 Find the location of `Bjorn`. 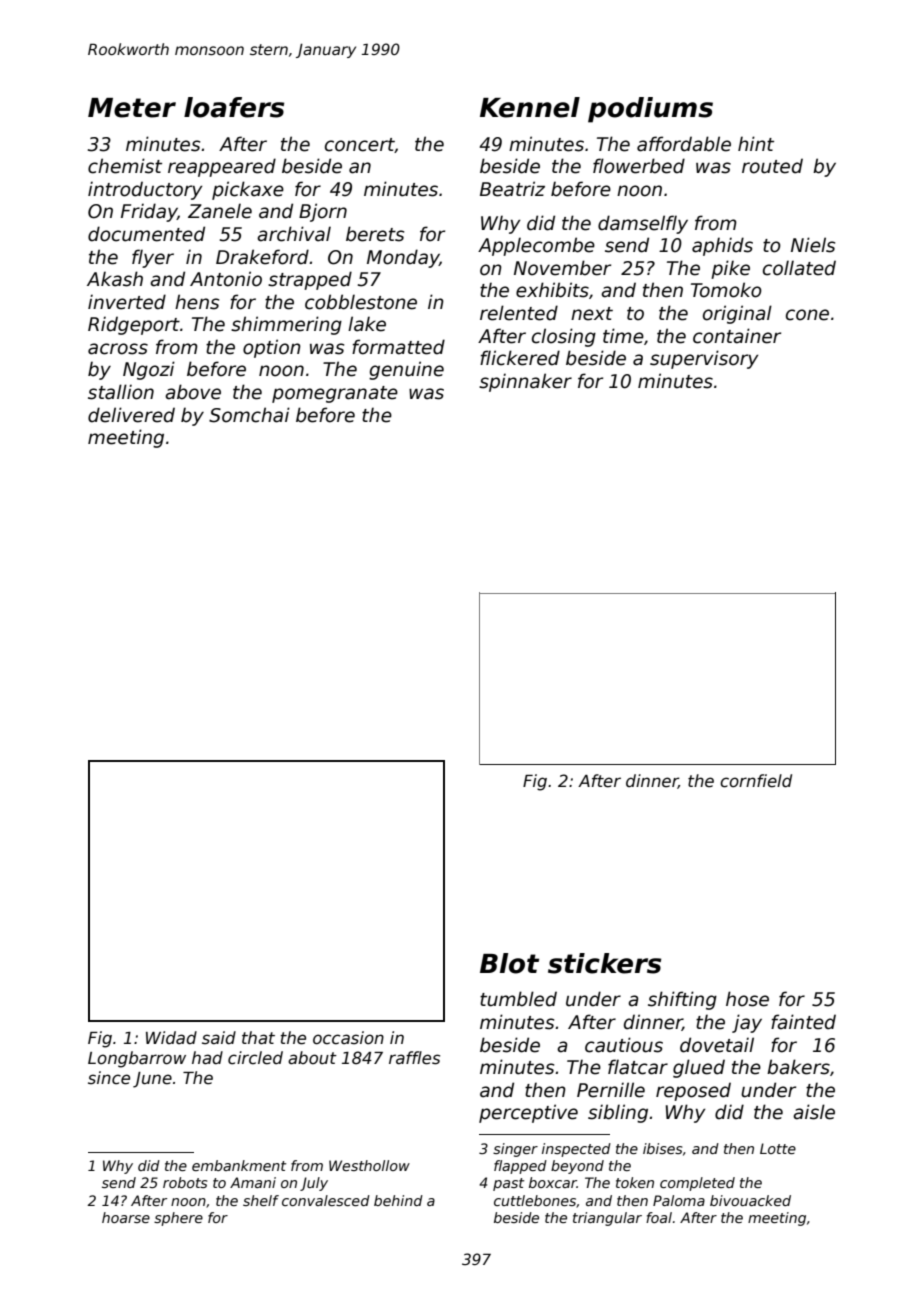

Bjorn is located at coordinates (323, 212).
